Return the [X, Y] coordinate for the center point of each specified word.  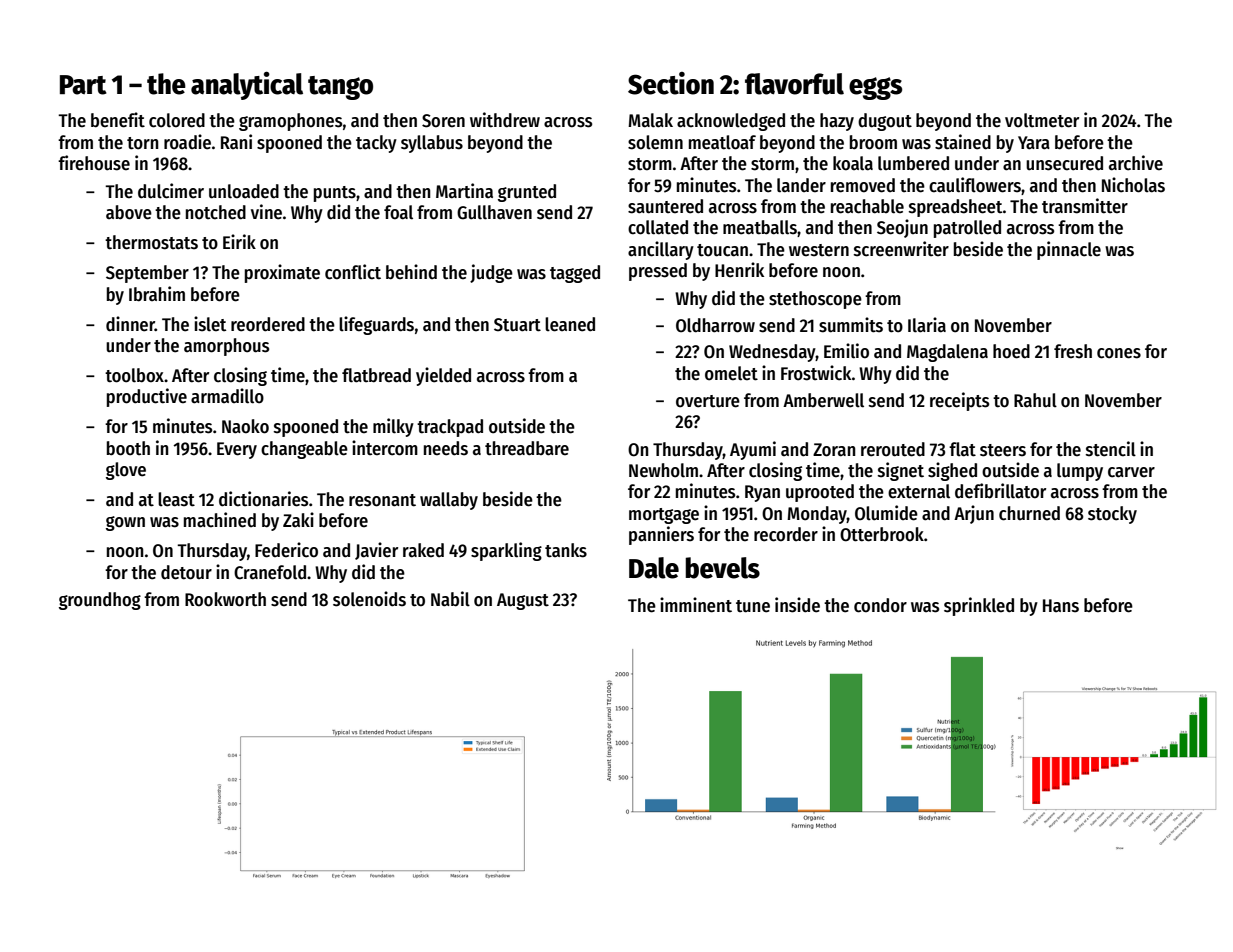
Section [671, 83]
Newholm [663, 470]
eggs [875, 88]
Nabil [450, 599]
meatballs [760, 227]
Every [237, 450]
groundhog [100, 601]
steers [1003, 450]
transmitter [1085, 206]
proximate [282, 273]
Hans [1061, 606]
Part [83, 85]
